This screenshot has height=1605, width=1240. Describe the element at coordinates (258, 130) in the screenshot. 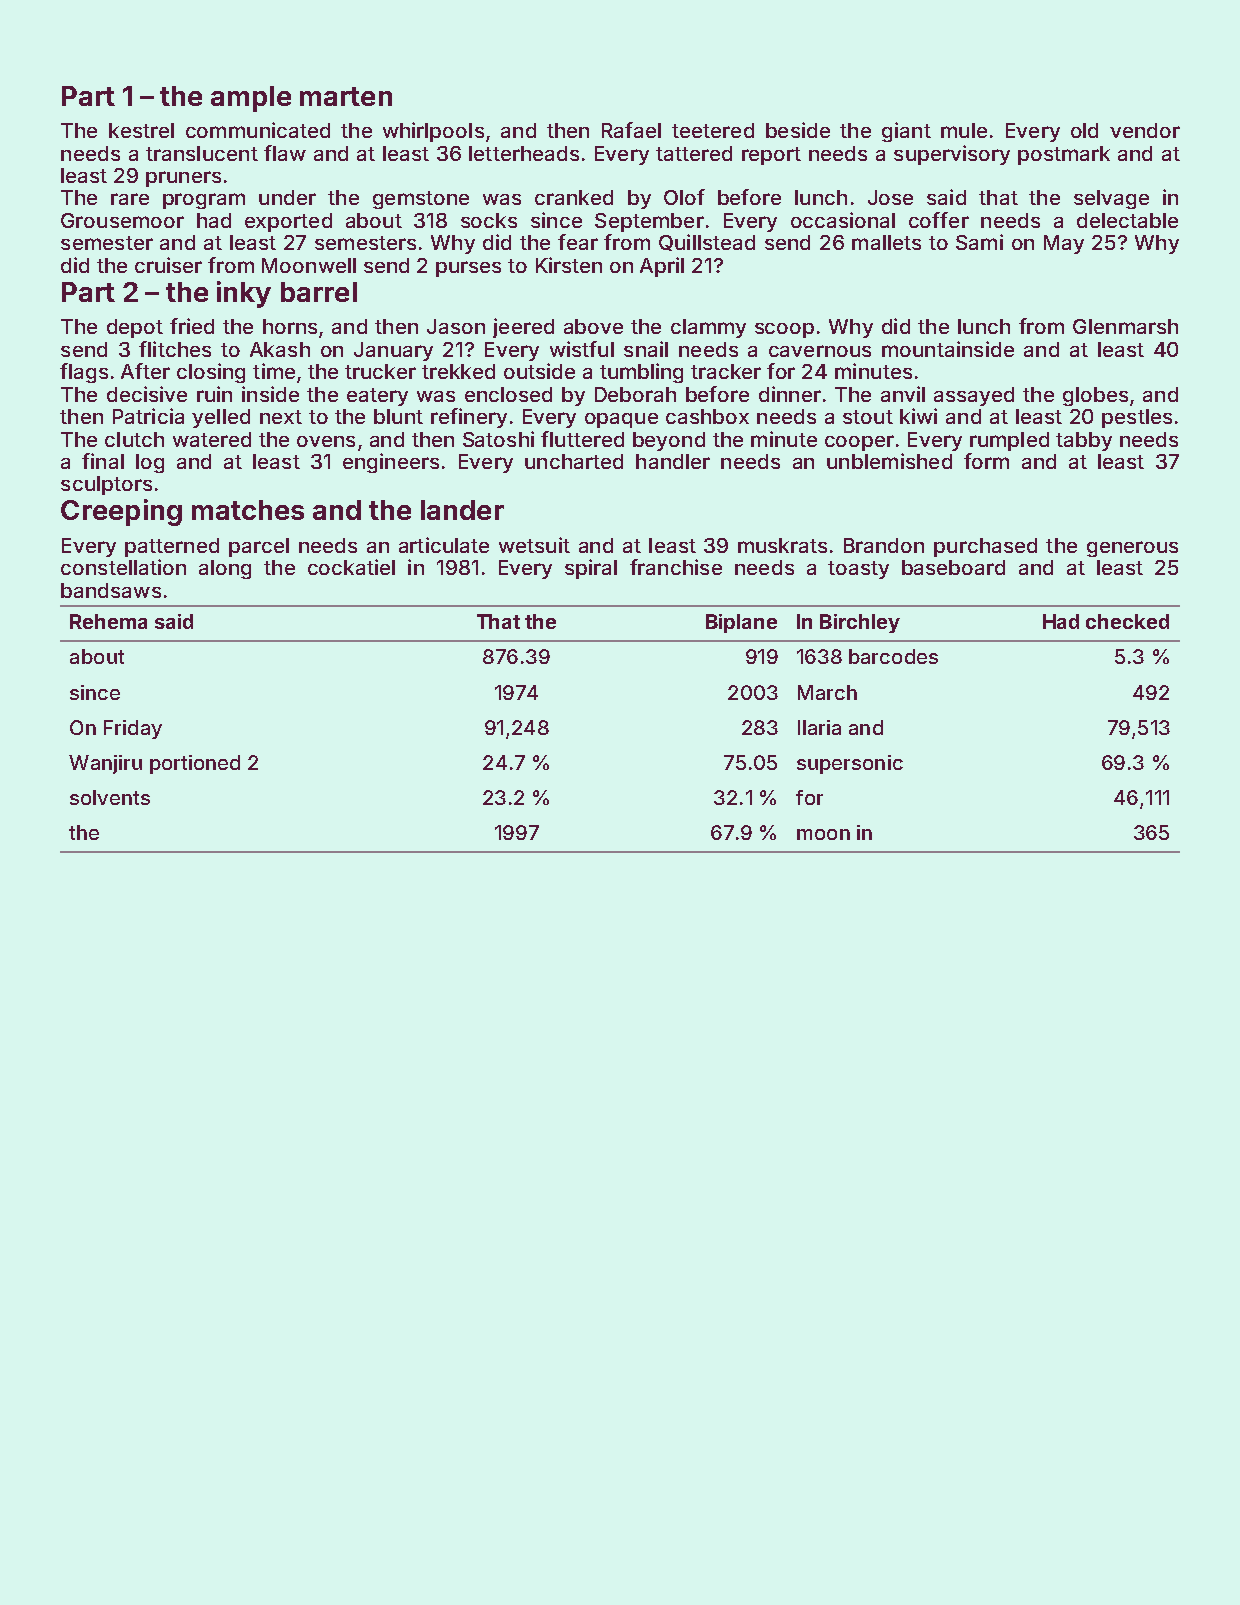

I see `communicated` at that location.
